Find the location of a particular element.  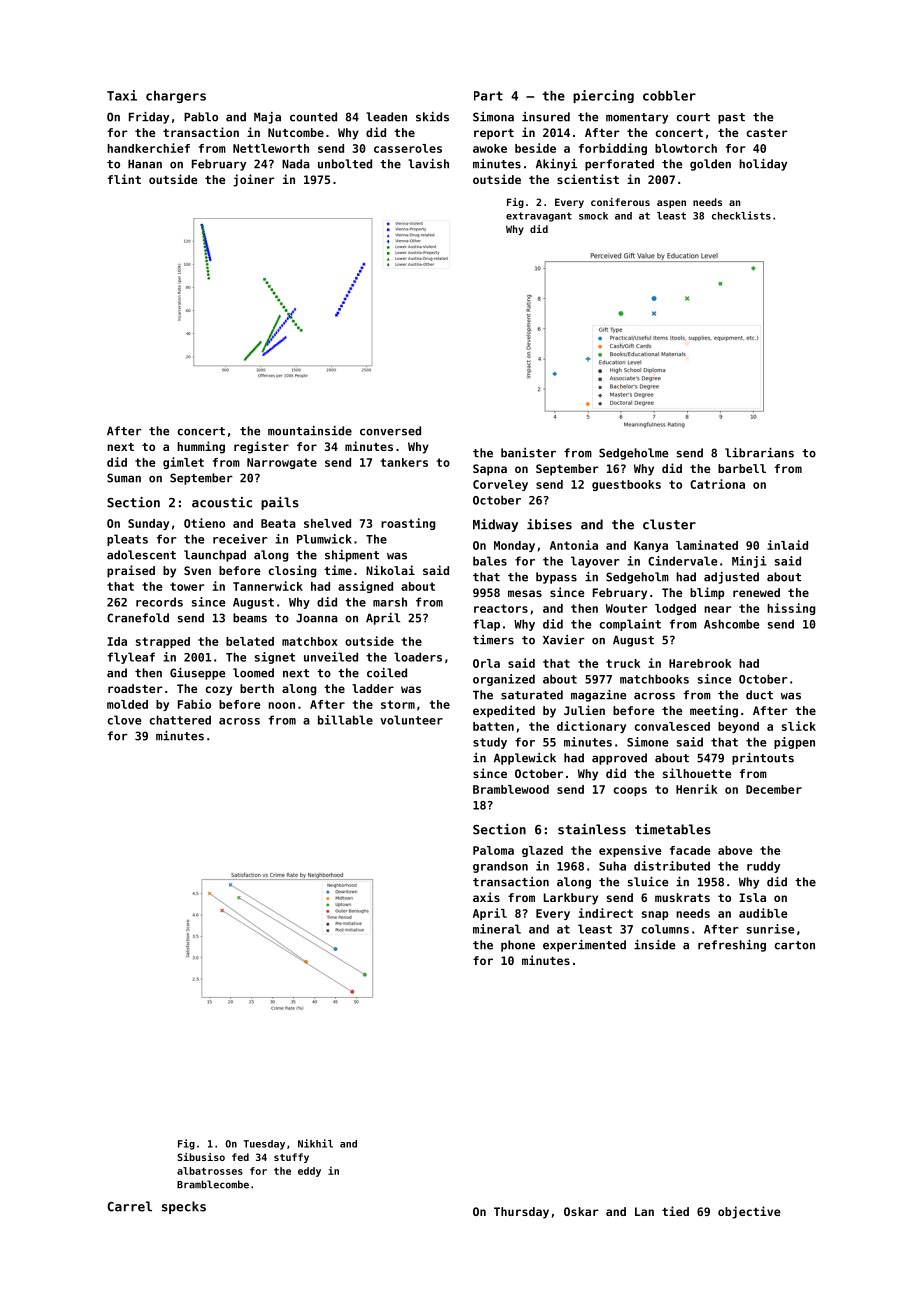

caster is located at coordinates (767, 133).
